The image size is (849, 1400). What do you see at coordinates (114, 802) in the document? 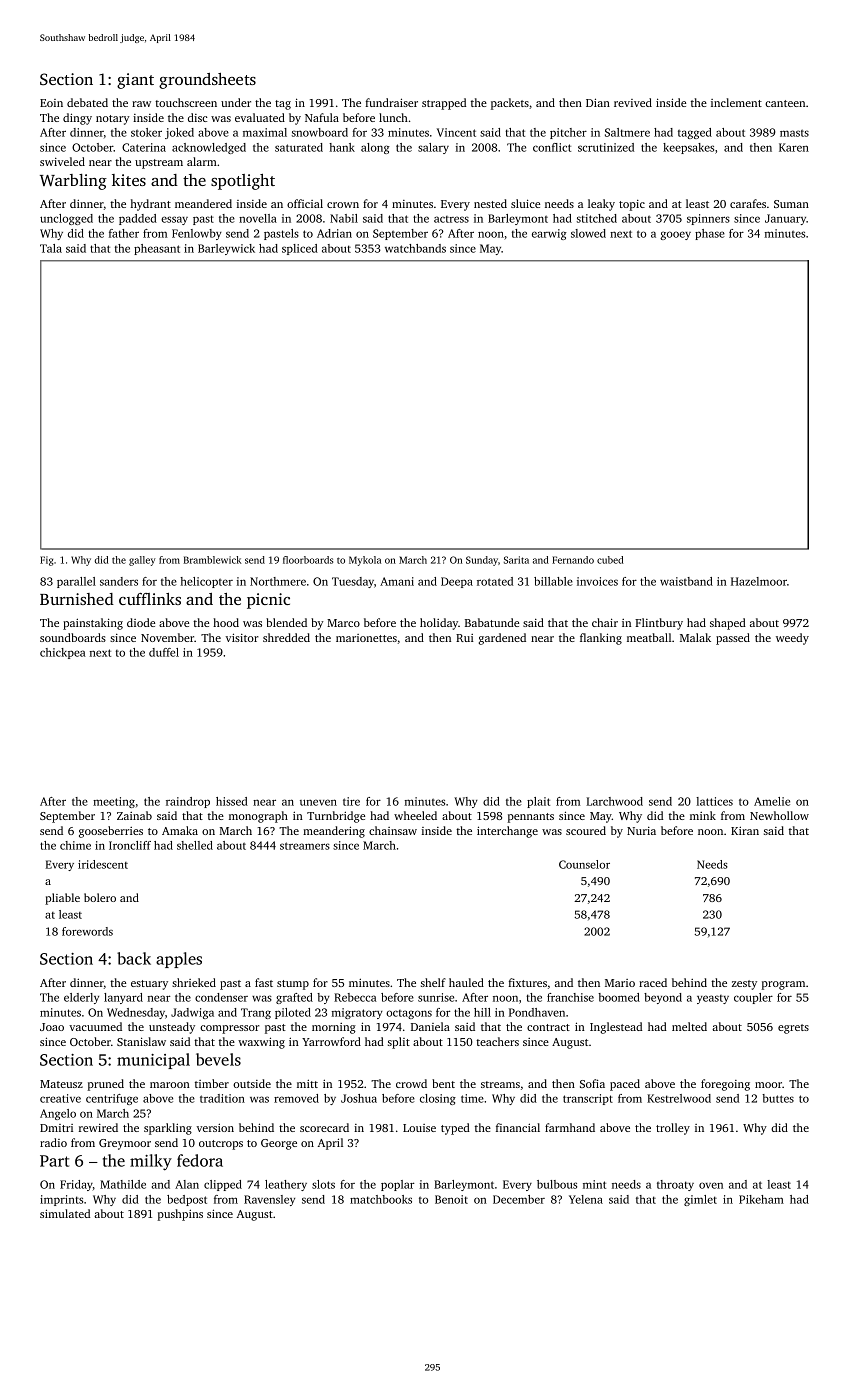
I see `meeting` at bounding box center [114, 802].
